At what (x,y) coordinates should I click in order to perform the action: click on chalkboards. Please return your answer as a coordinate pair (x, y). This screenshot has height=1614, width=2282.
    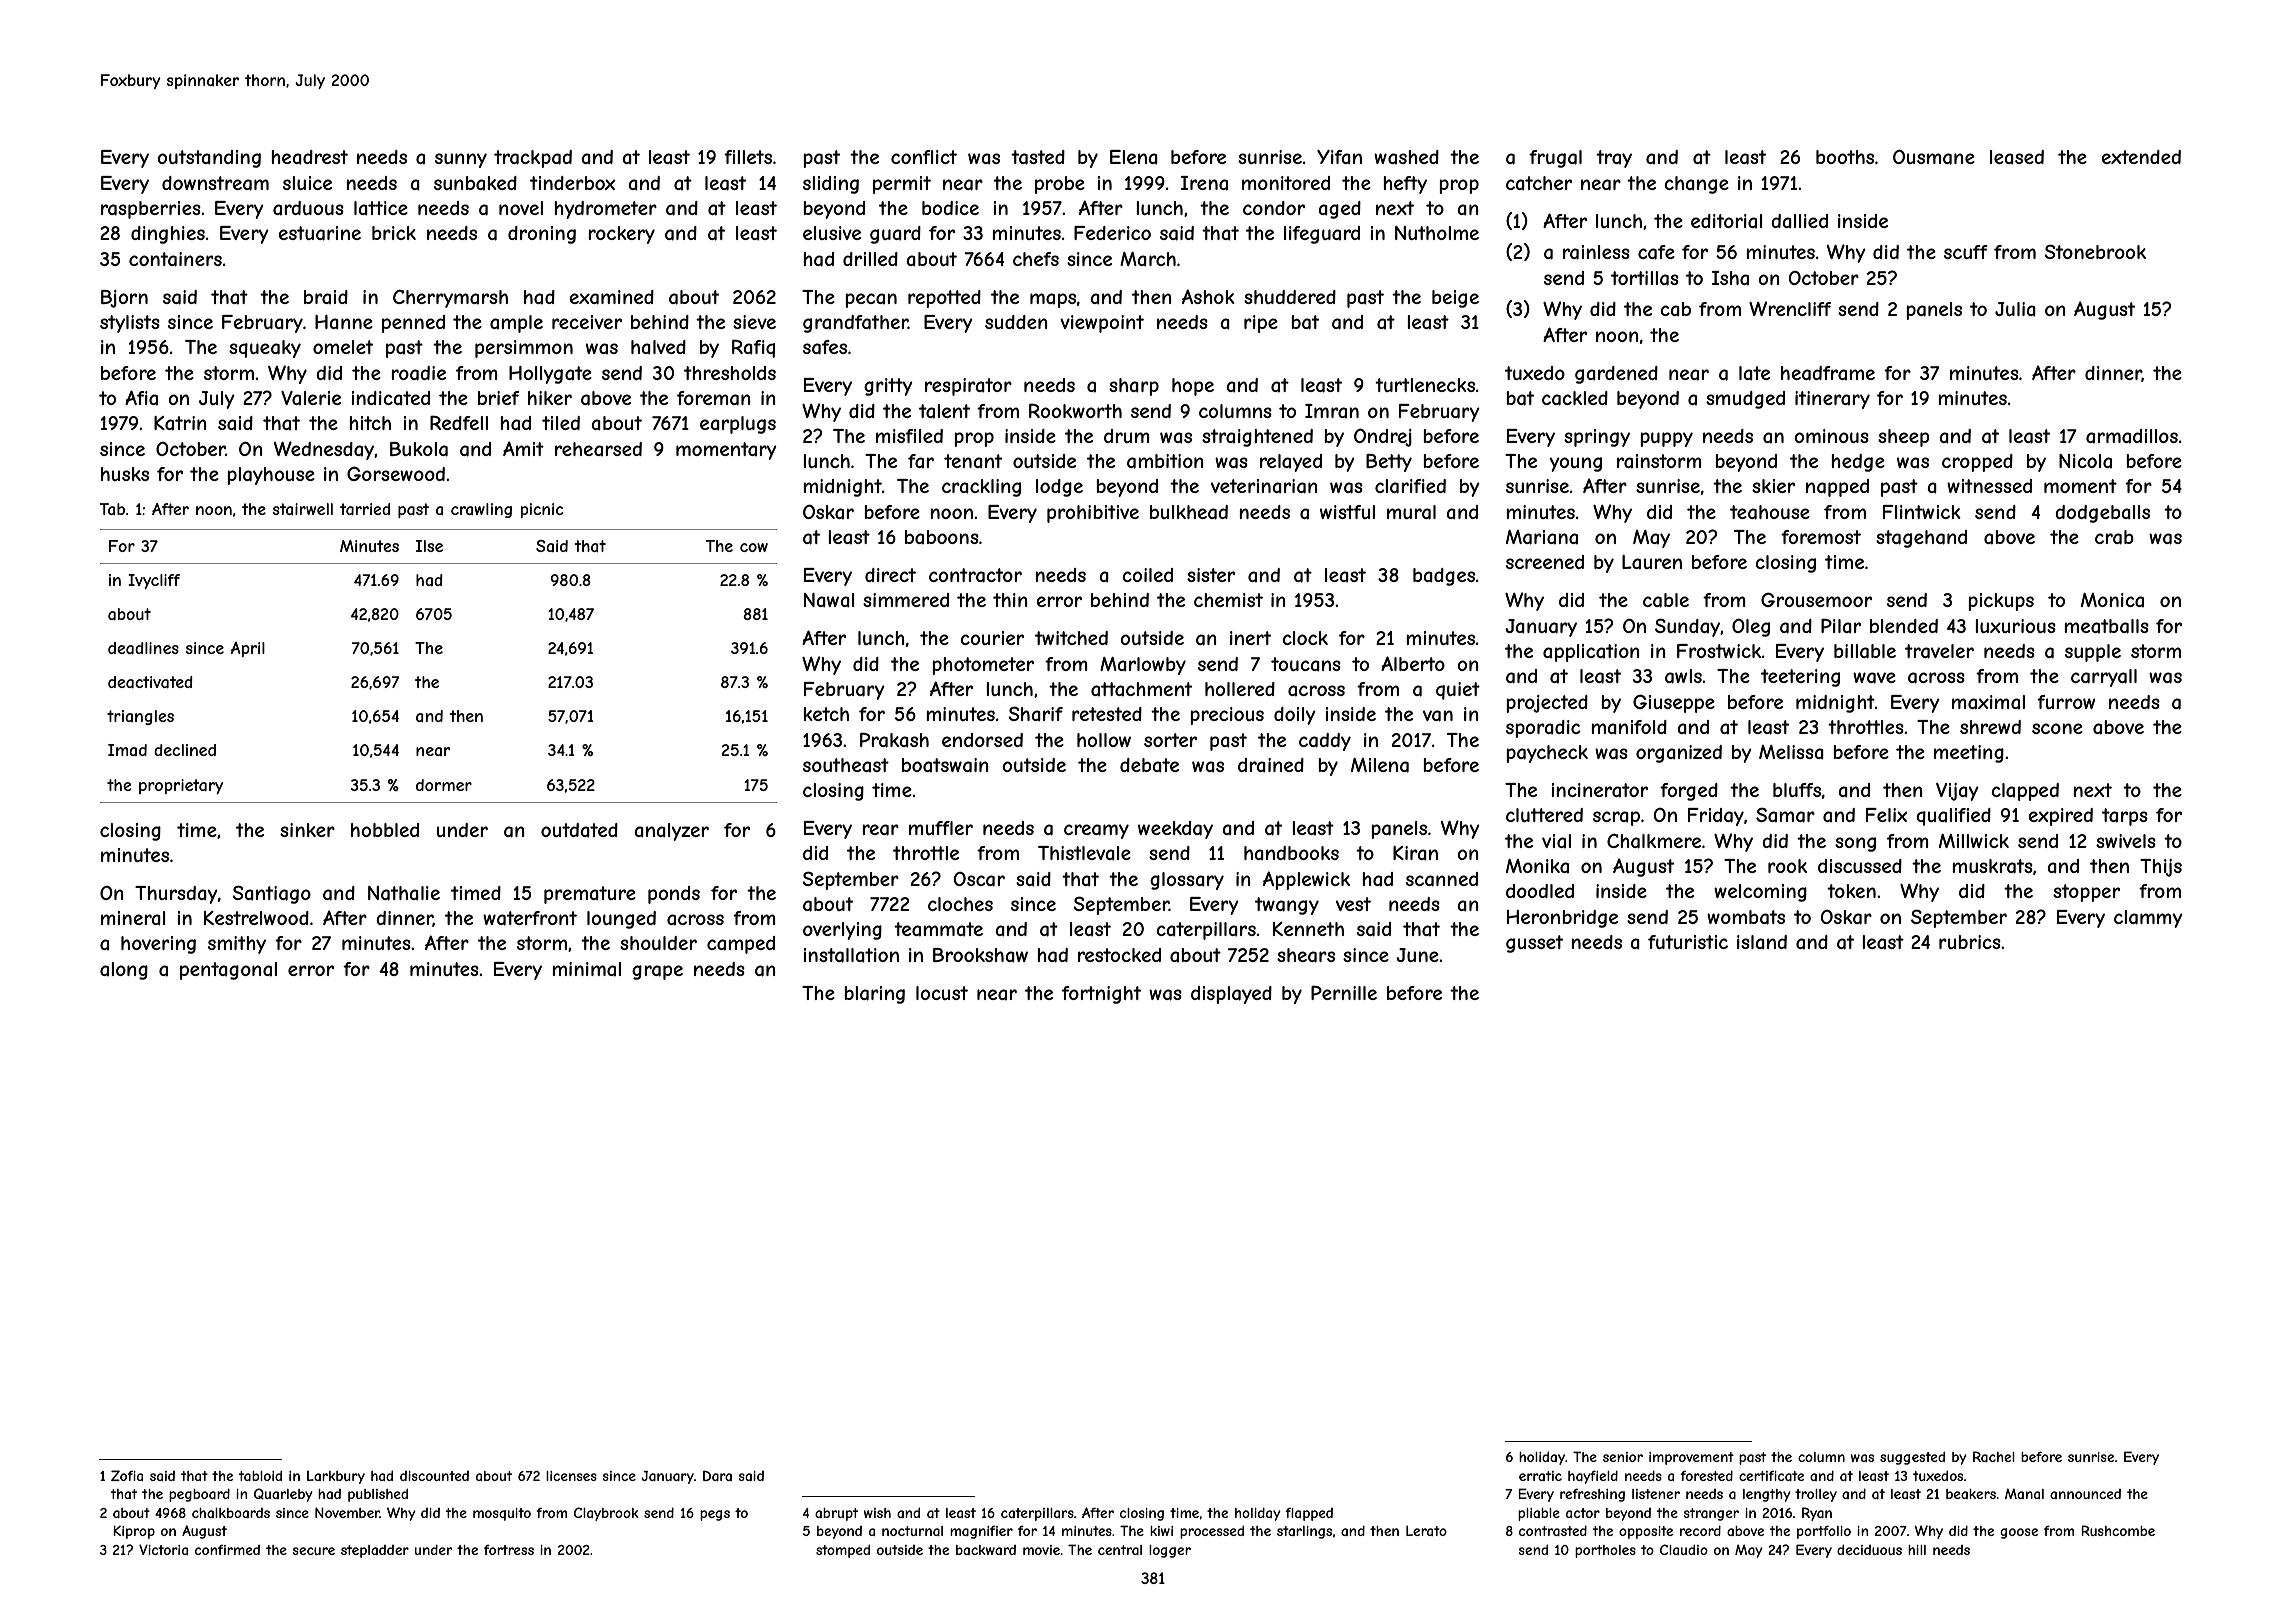
    Looking at the image, I should click on (231, 1513).
